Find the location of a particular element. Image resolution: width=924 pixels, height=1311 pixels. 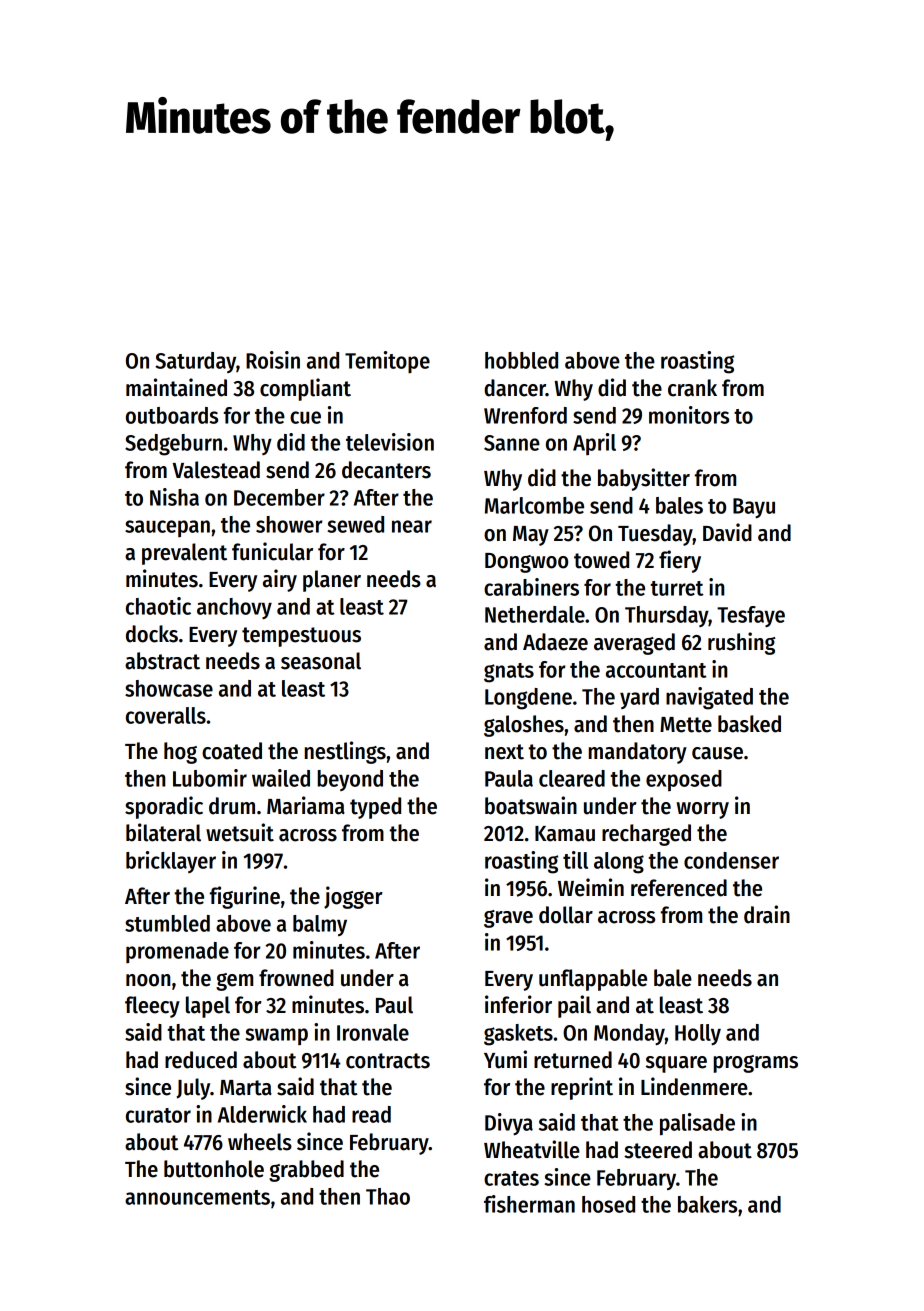

hobbled is located at coordinates (521, 360).
